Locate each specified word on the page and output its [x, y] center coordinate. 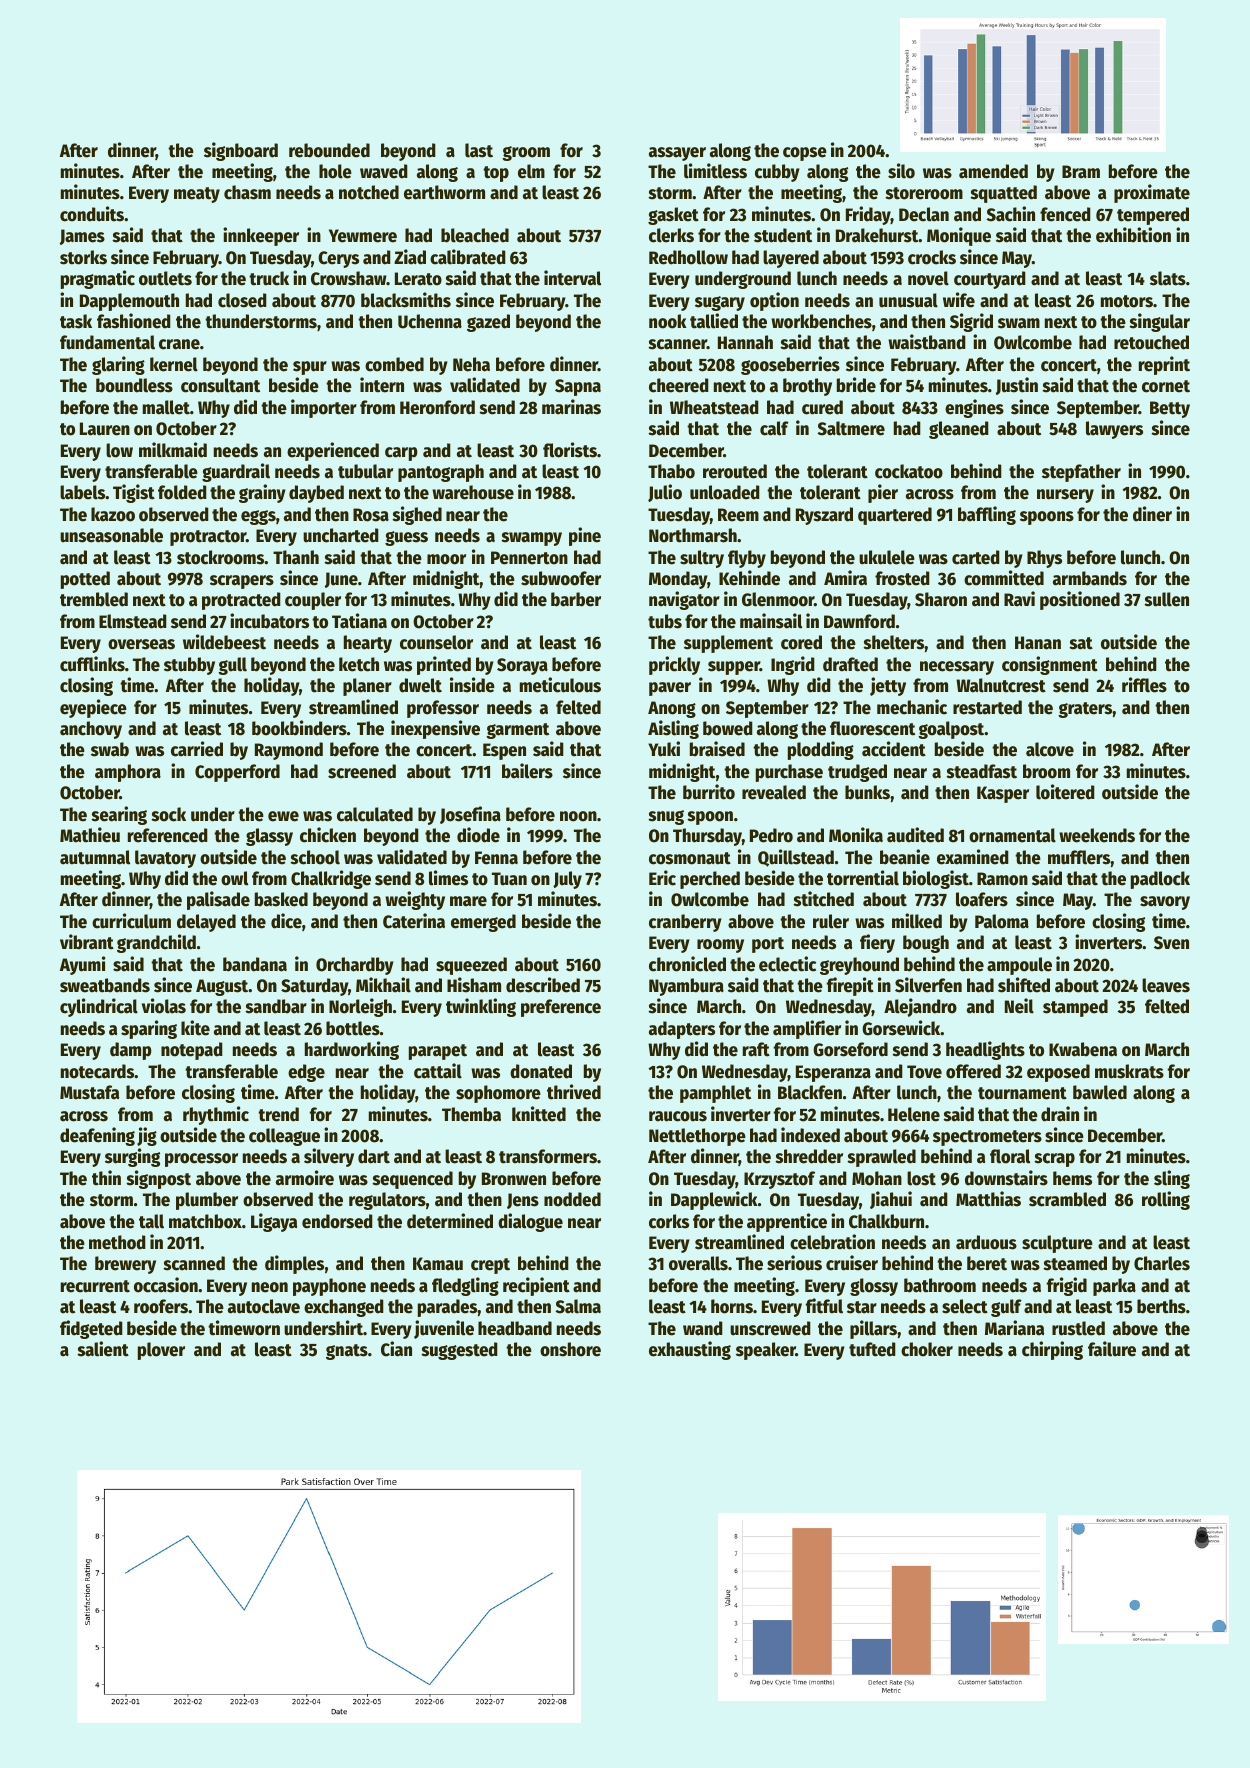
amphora [128, 773]
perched [710, 880]
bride [856, 385]
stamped [1075, 1008]
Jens [523, 1201]
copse [805, 154]
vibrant [87, 942]
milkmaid [173, 450]
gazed [488, 323]
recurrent [95, 1286]
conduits [92, 214]
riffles [1144, 685]
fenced [1065, 214]
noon [578, 816]
